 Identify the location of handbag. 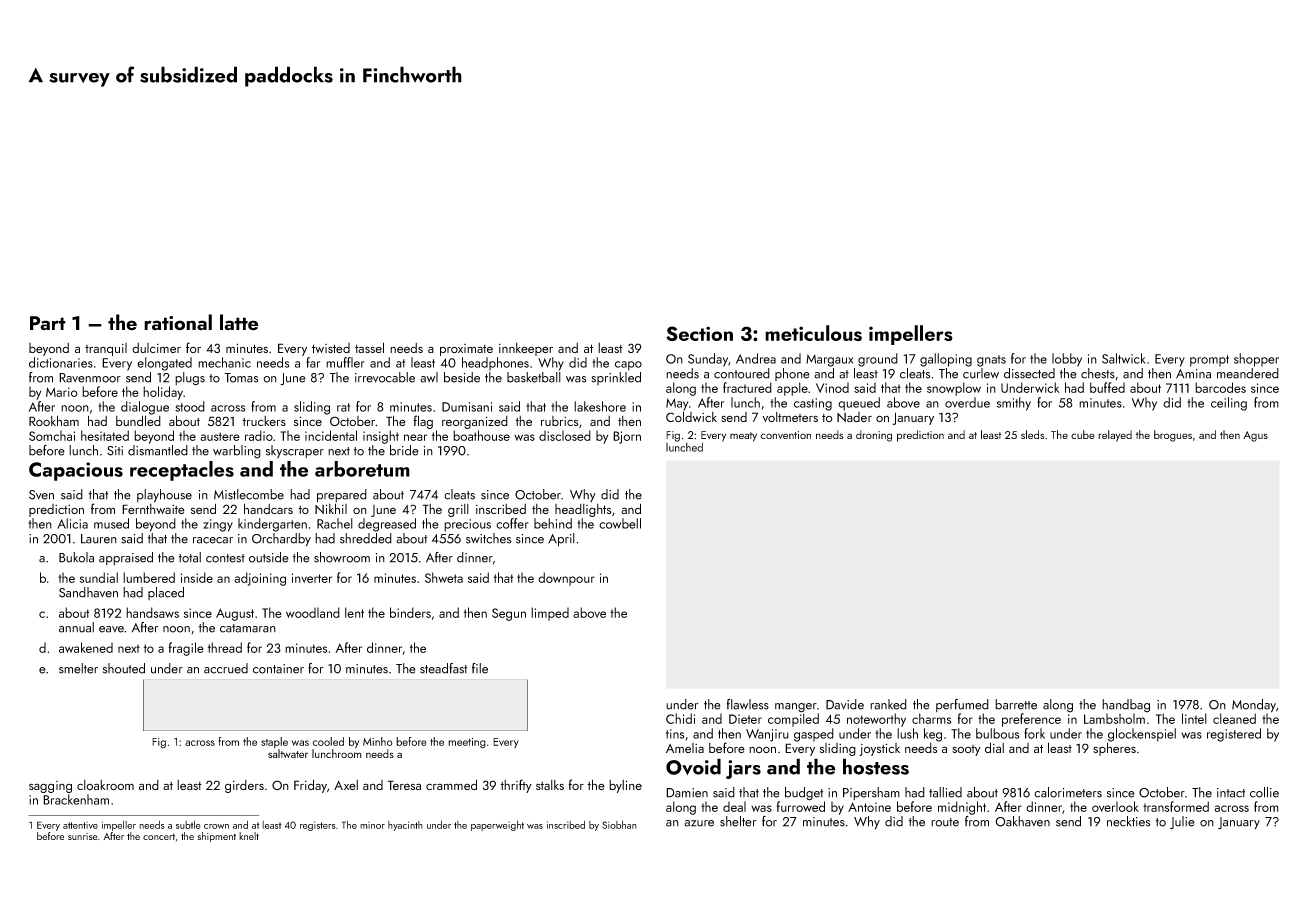
(1126, 706).
